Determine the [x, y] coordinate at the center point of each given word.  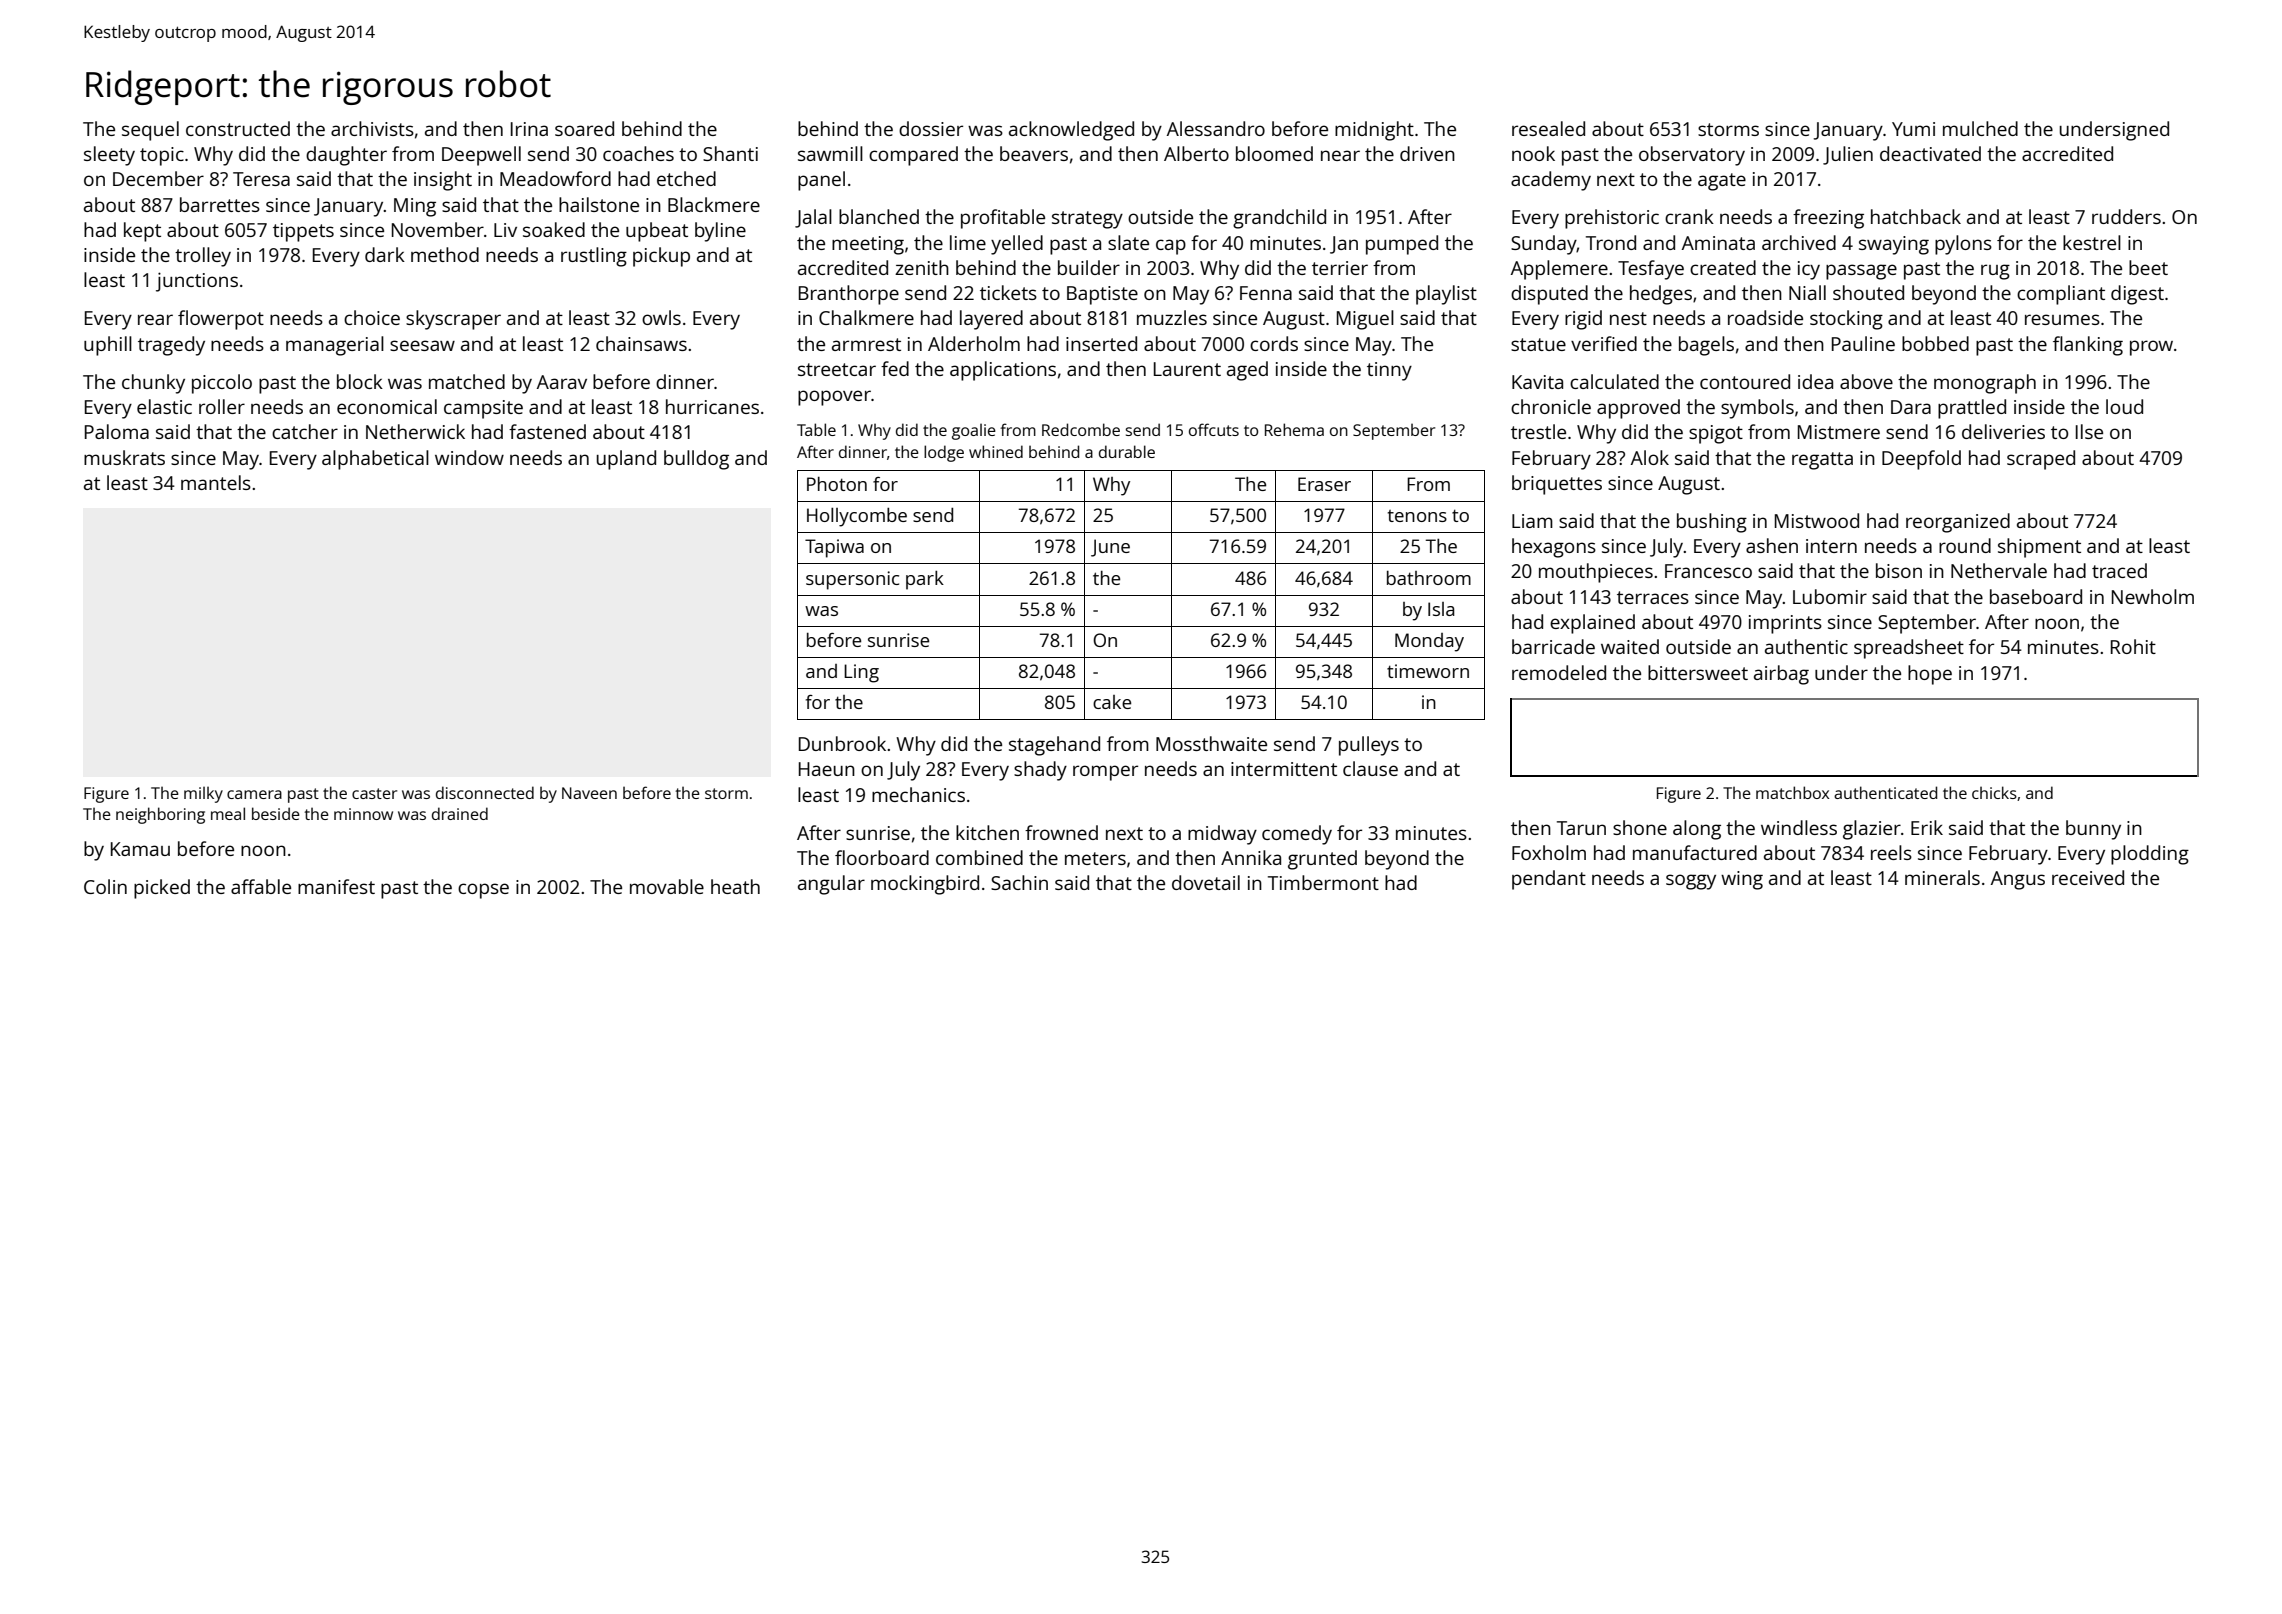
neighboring [160, 815]
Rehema [1294, 429]
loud [2124, 406]
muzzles [1172, 317]
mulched [1980, 128]
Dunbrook [842, 743]
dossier [931, 128]
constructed [238, 128]
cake [1112, 702]
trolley [203, 257]
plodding [2150, 855]
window [469, 457]
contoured [1745, 381]
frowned [1061, 832]
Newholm [2153, 596]
